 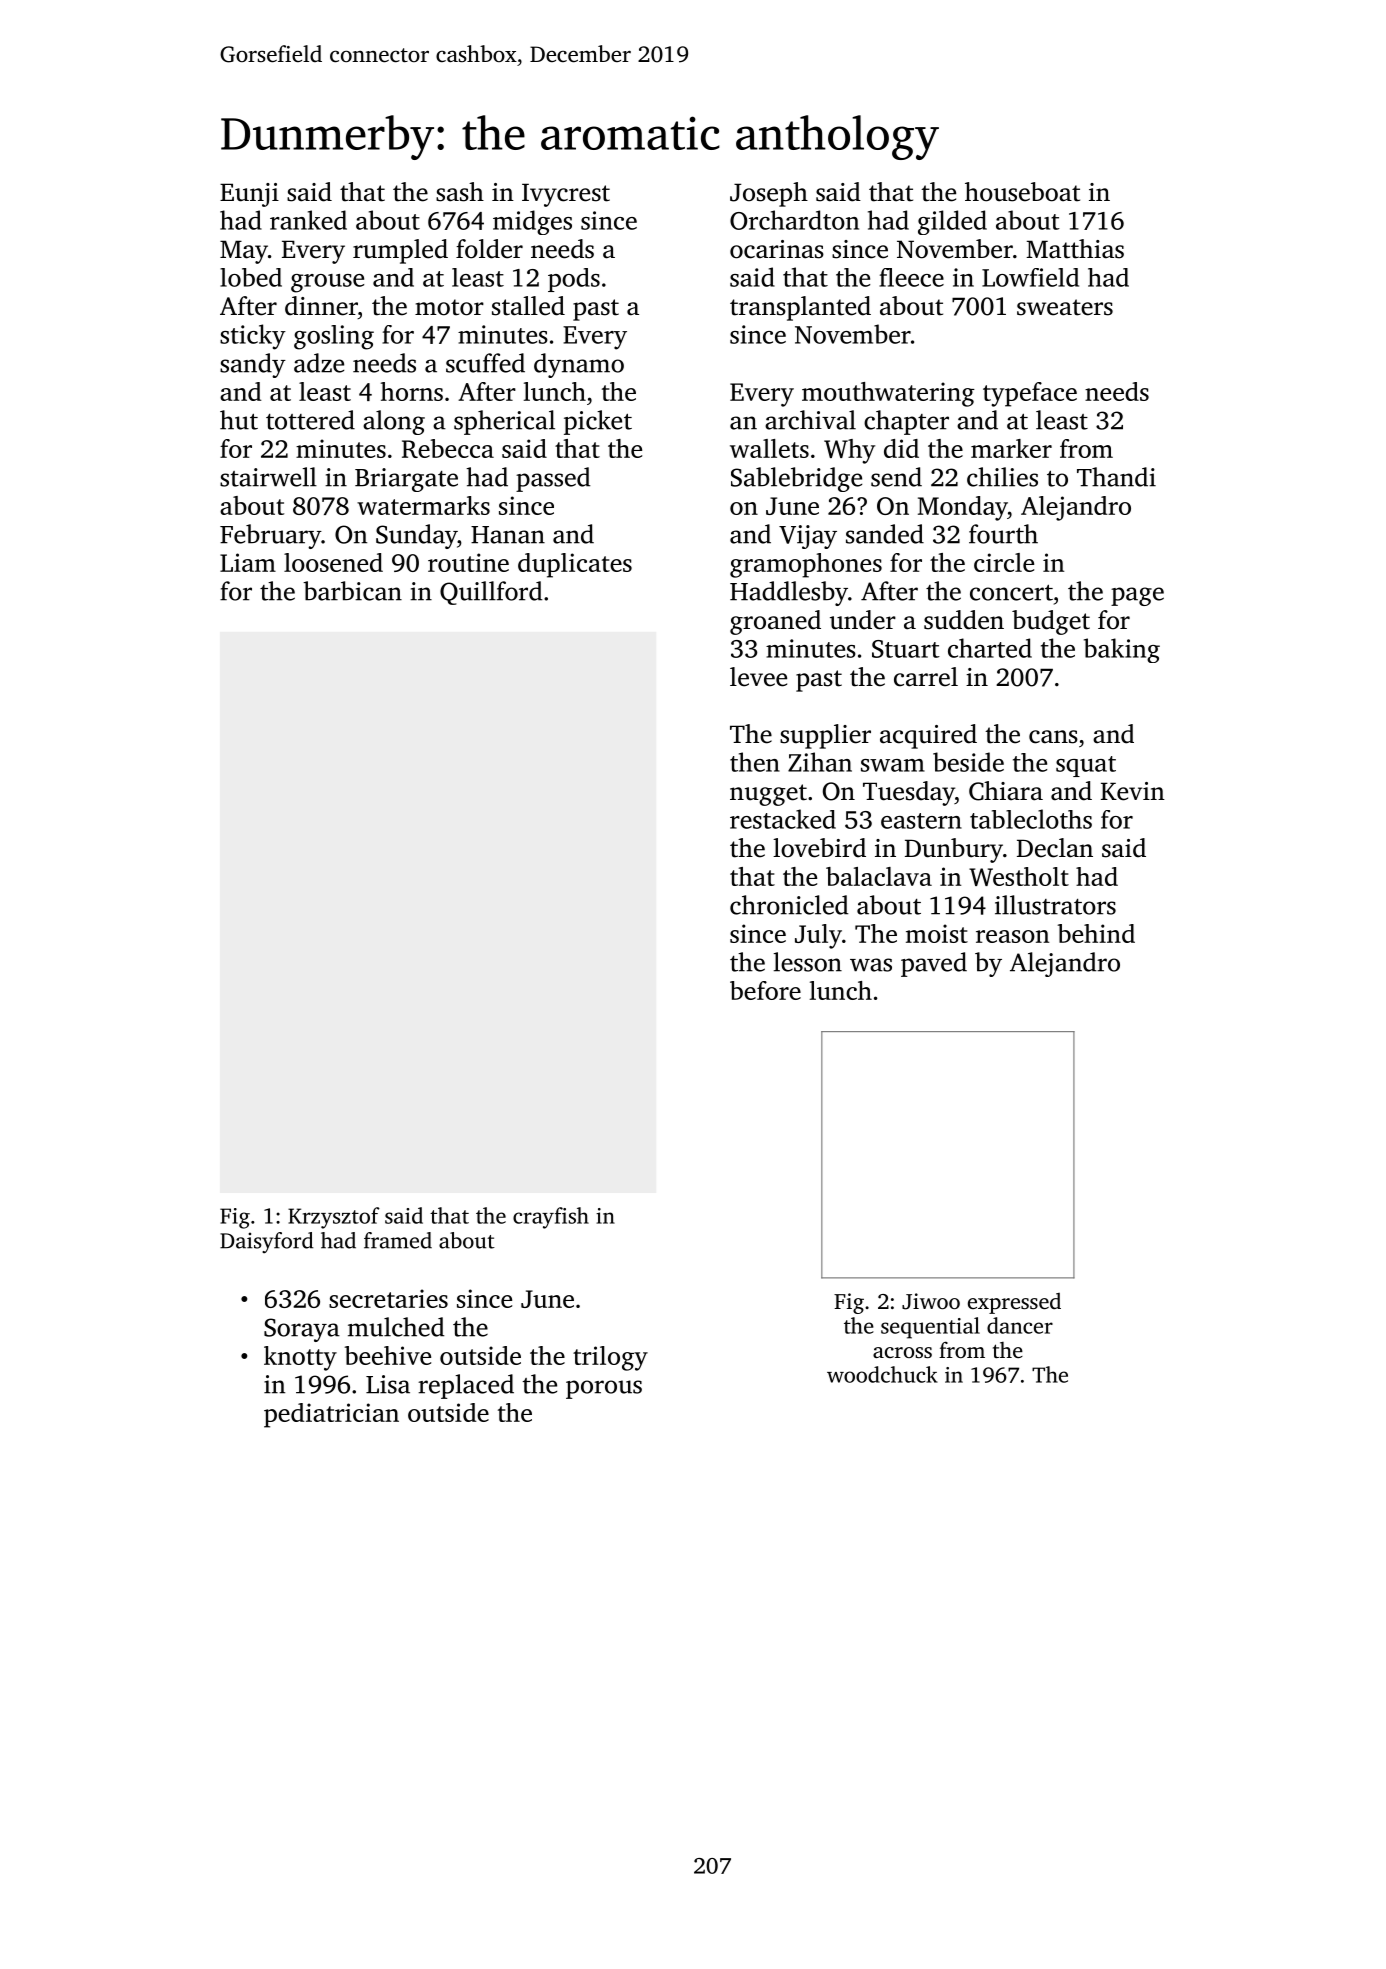 I want to click on dynamo, so click(x=579, y=365).
